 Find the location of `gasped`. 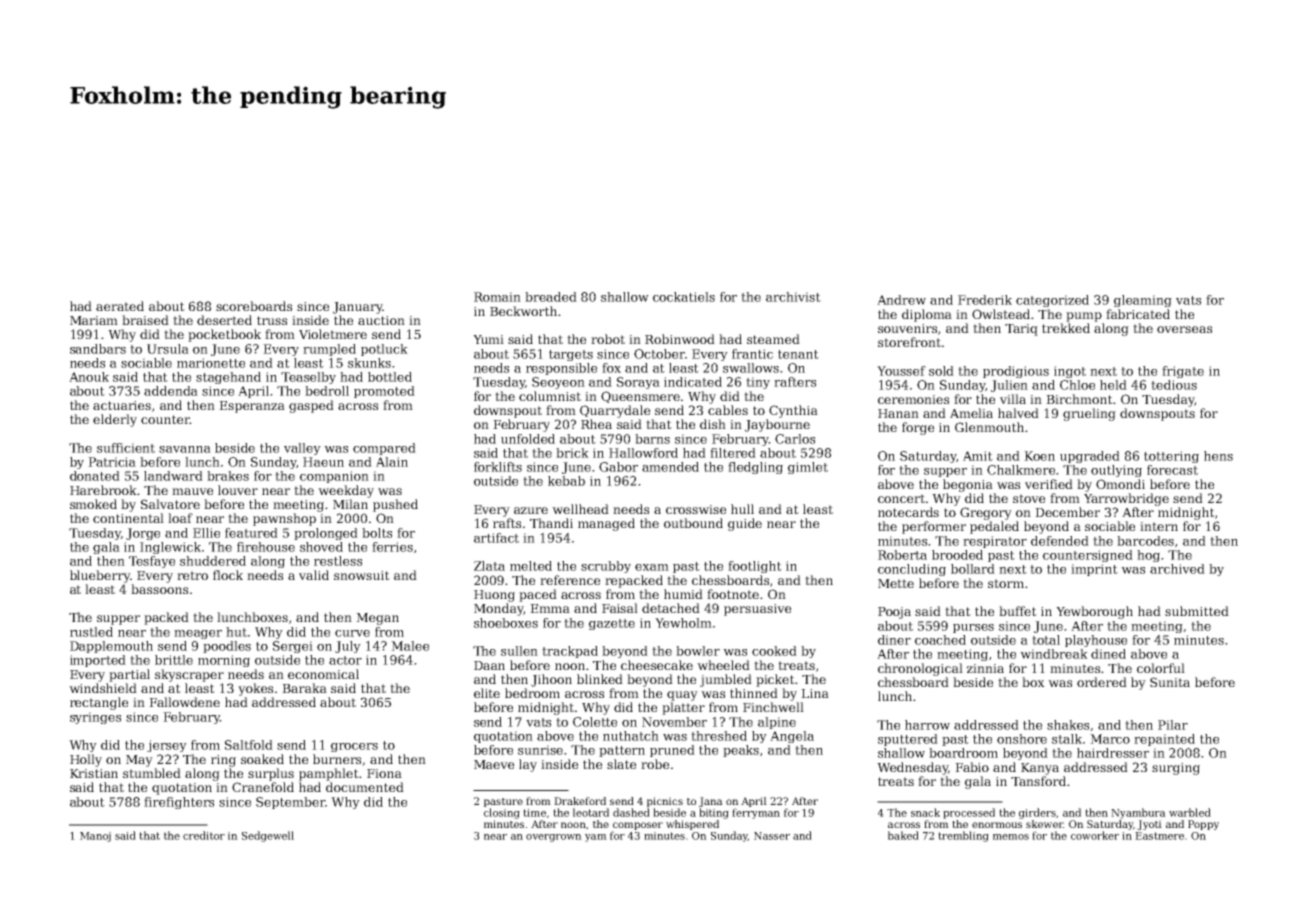

gasped is located at coordinates (311, 406).
